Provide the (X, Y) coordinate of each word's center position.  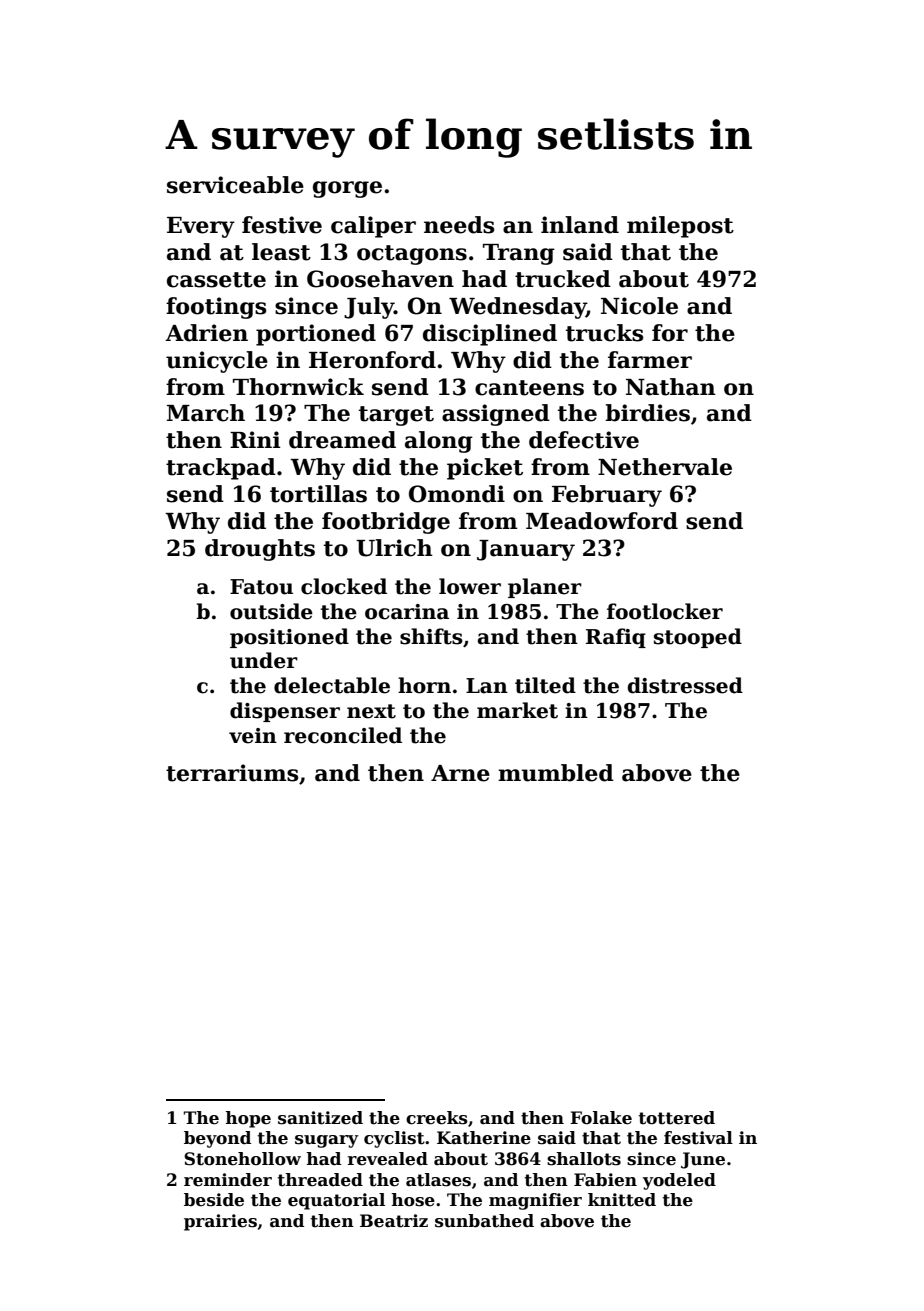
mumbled (556, 773)
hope (248, 1119)
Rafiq (616, 638)
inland (580, 225)
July (369, 308)
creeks (437, 1118)
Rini (255, 439)
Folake (601, 1118)
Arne (460, 773)
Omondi (457, 494)
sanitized (320, 1118)
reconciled (343, 735)
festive (282, 225)
